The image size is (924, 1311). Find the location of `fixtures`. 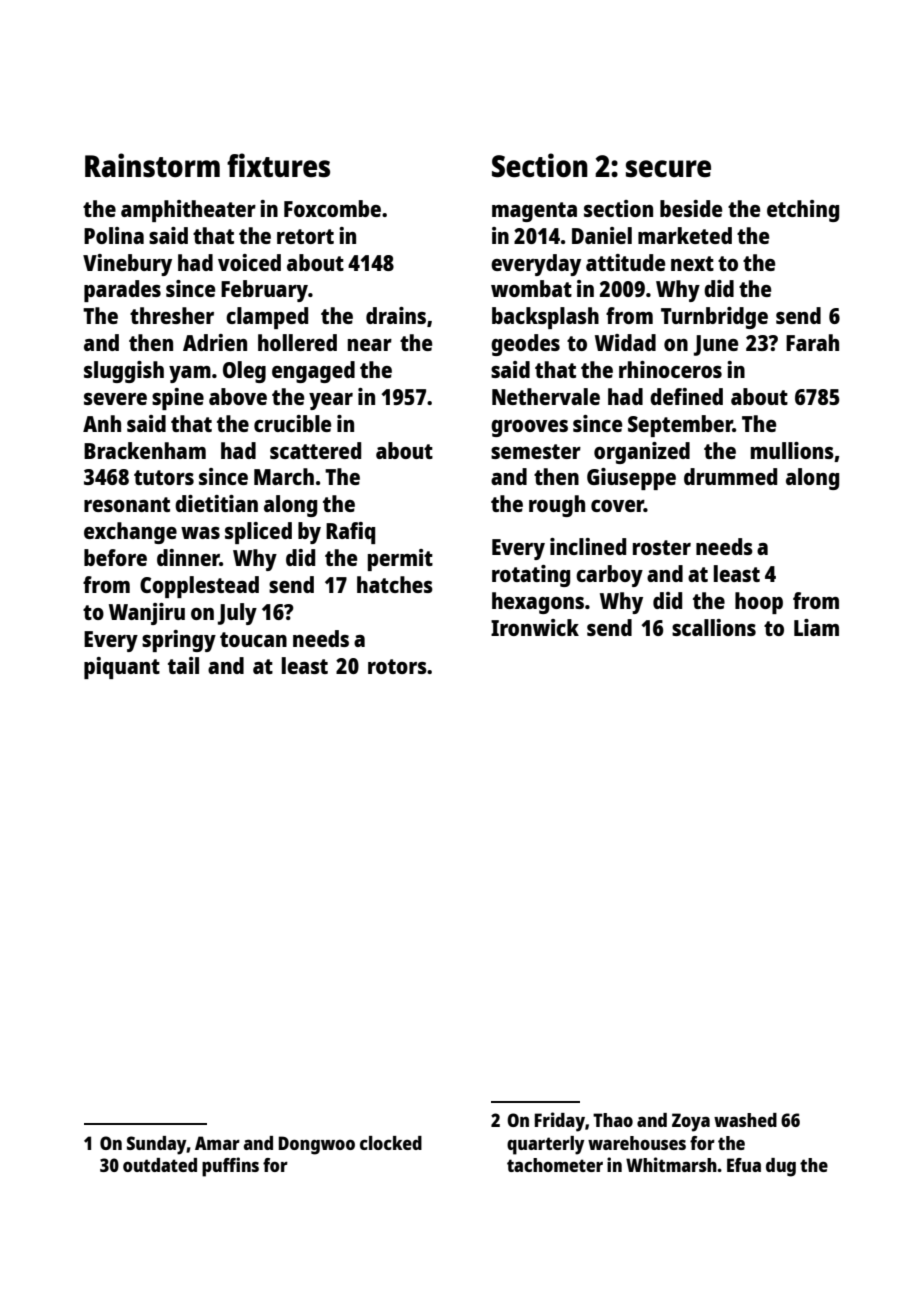

fixtures is located at coordinates (278, 165).
